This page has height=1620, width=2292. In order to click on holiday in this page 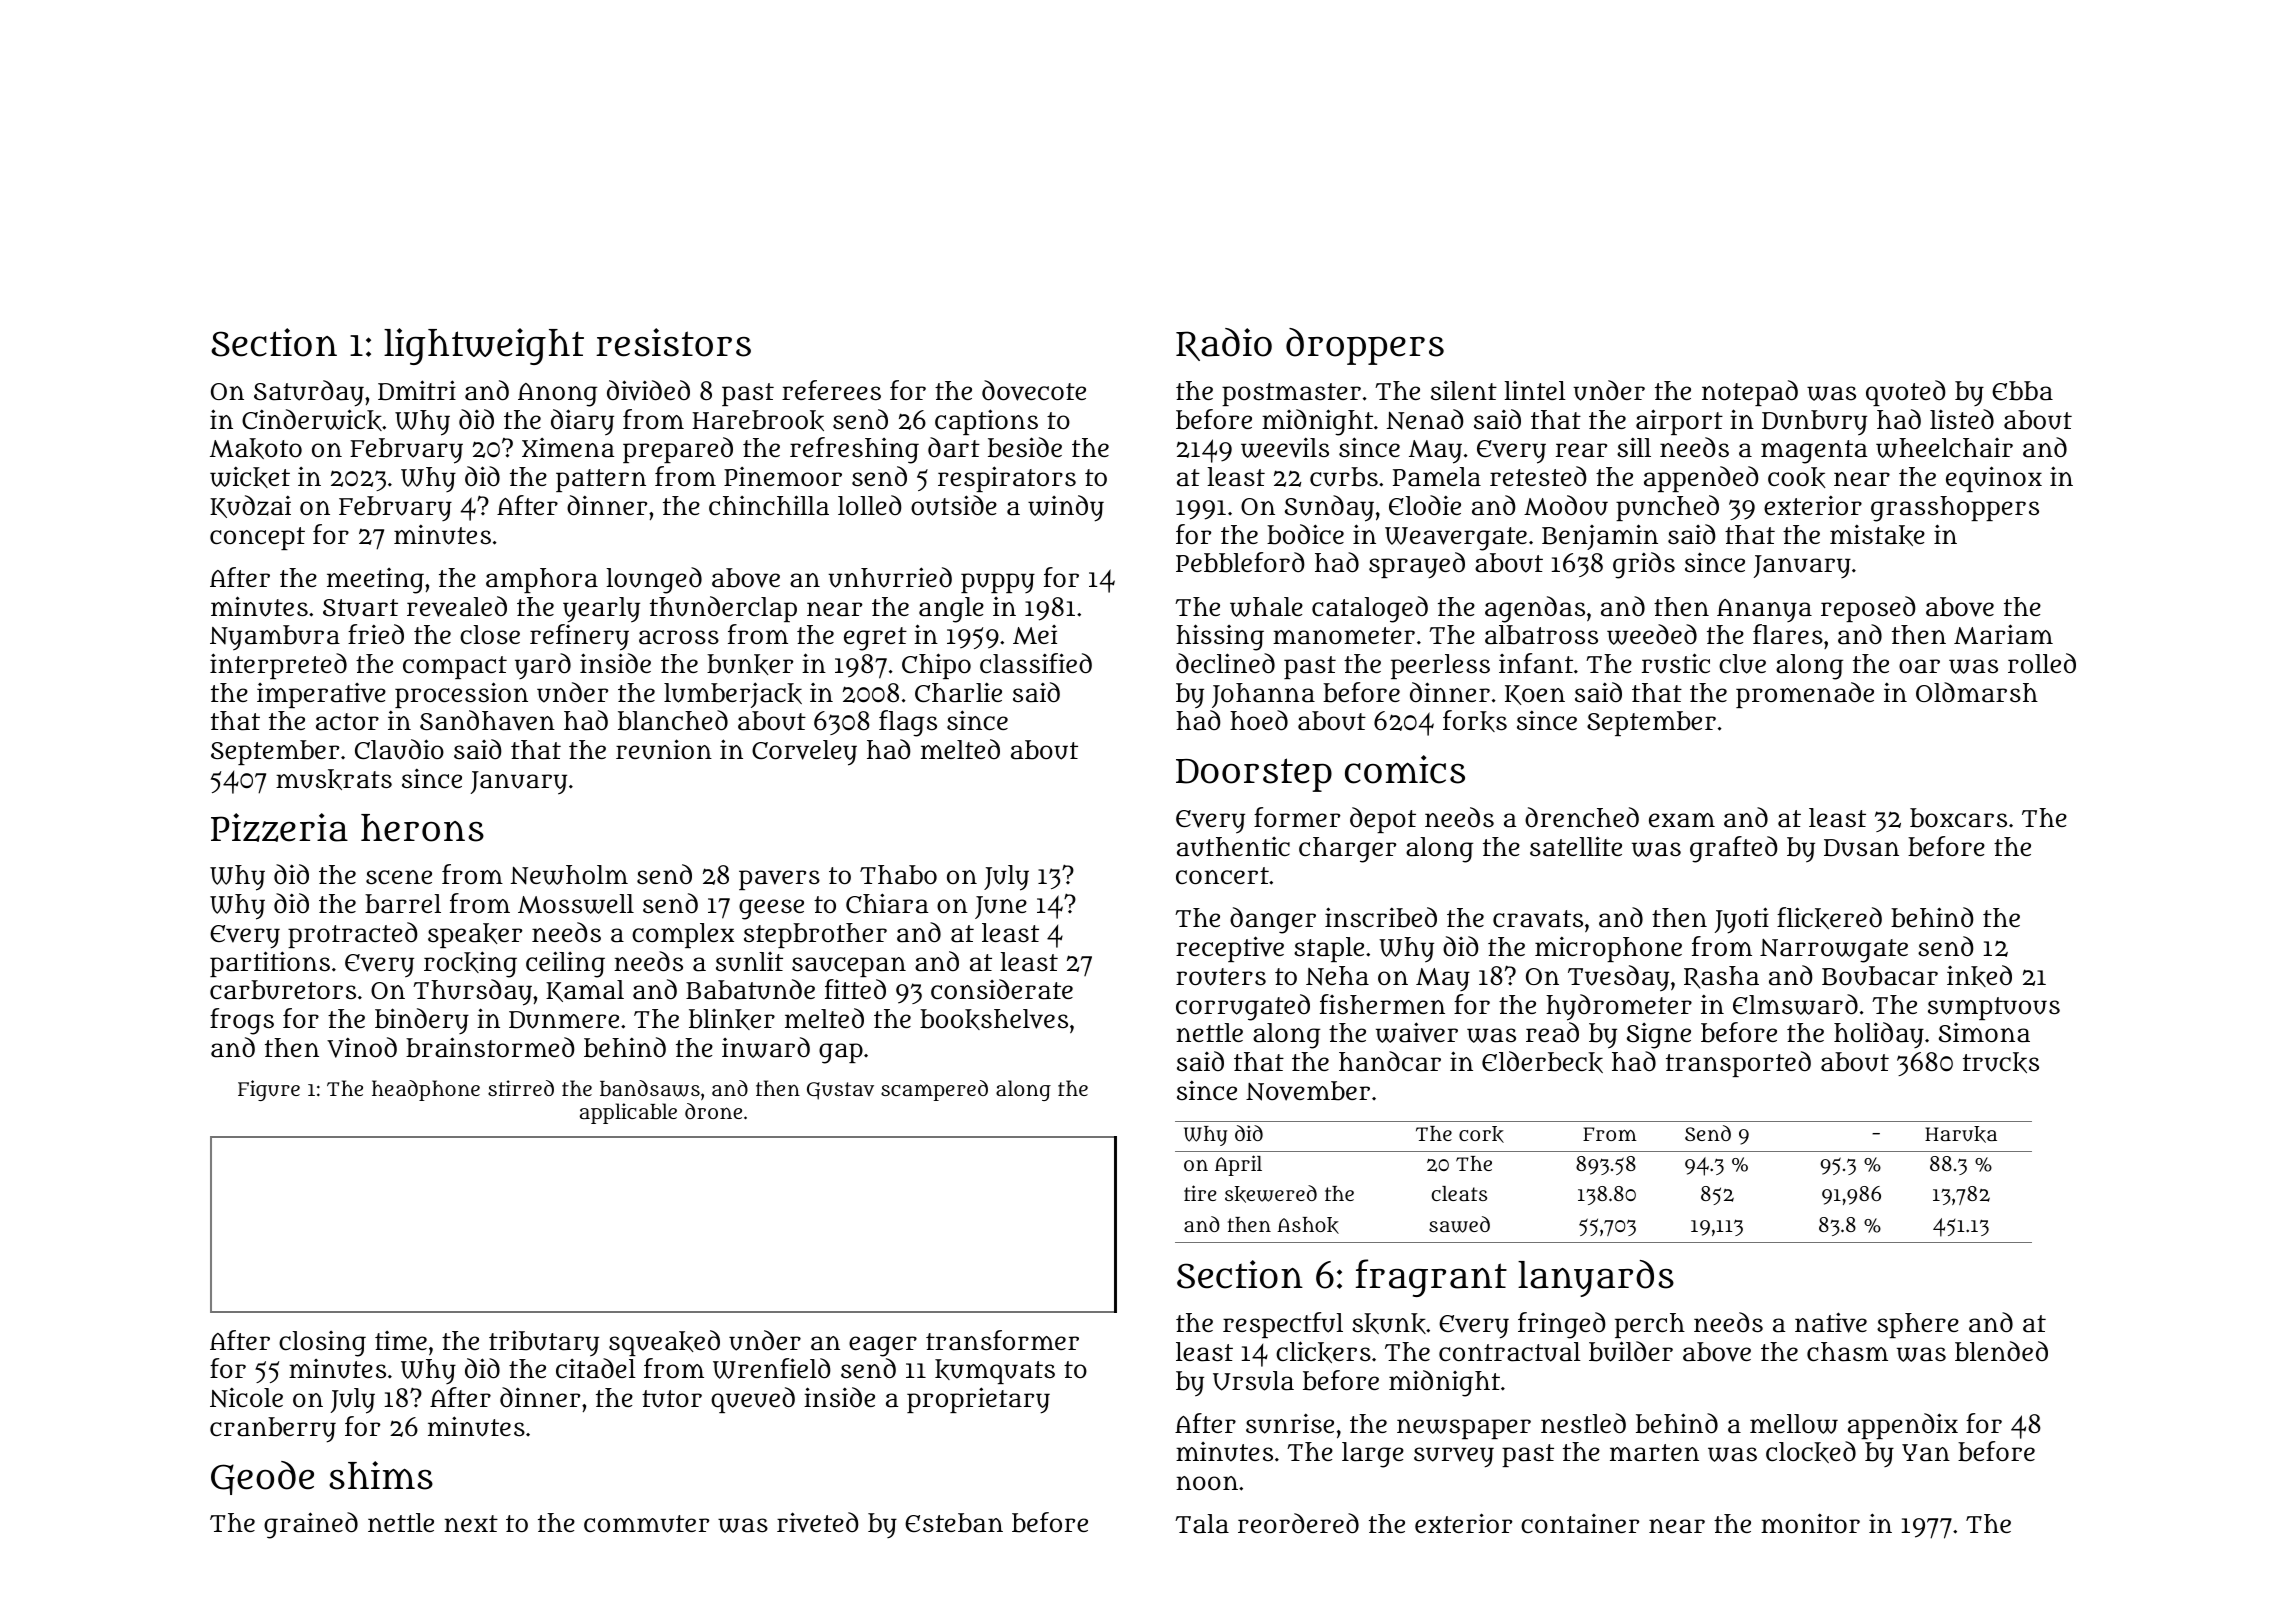, I will do `click(1879, 1035)`.
